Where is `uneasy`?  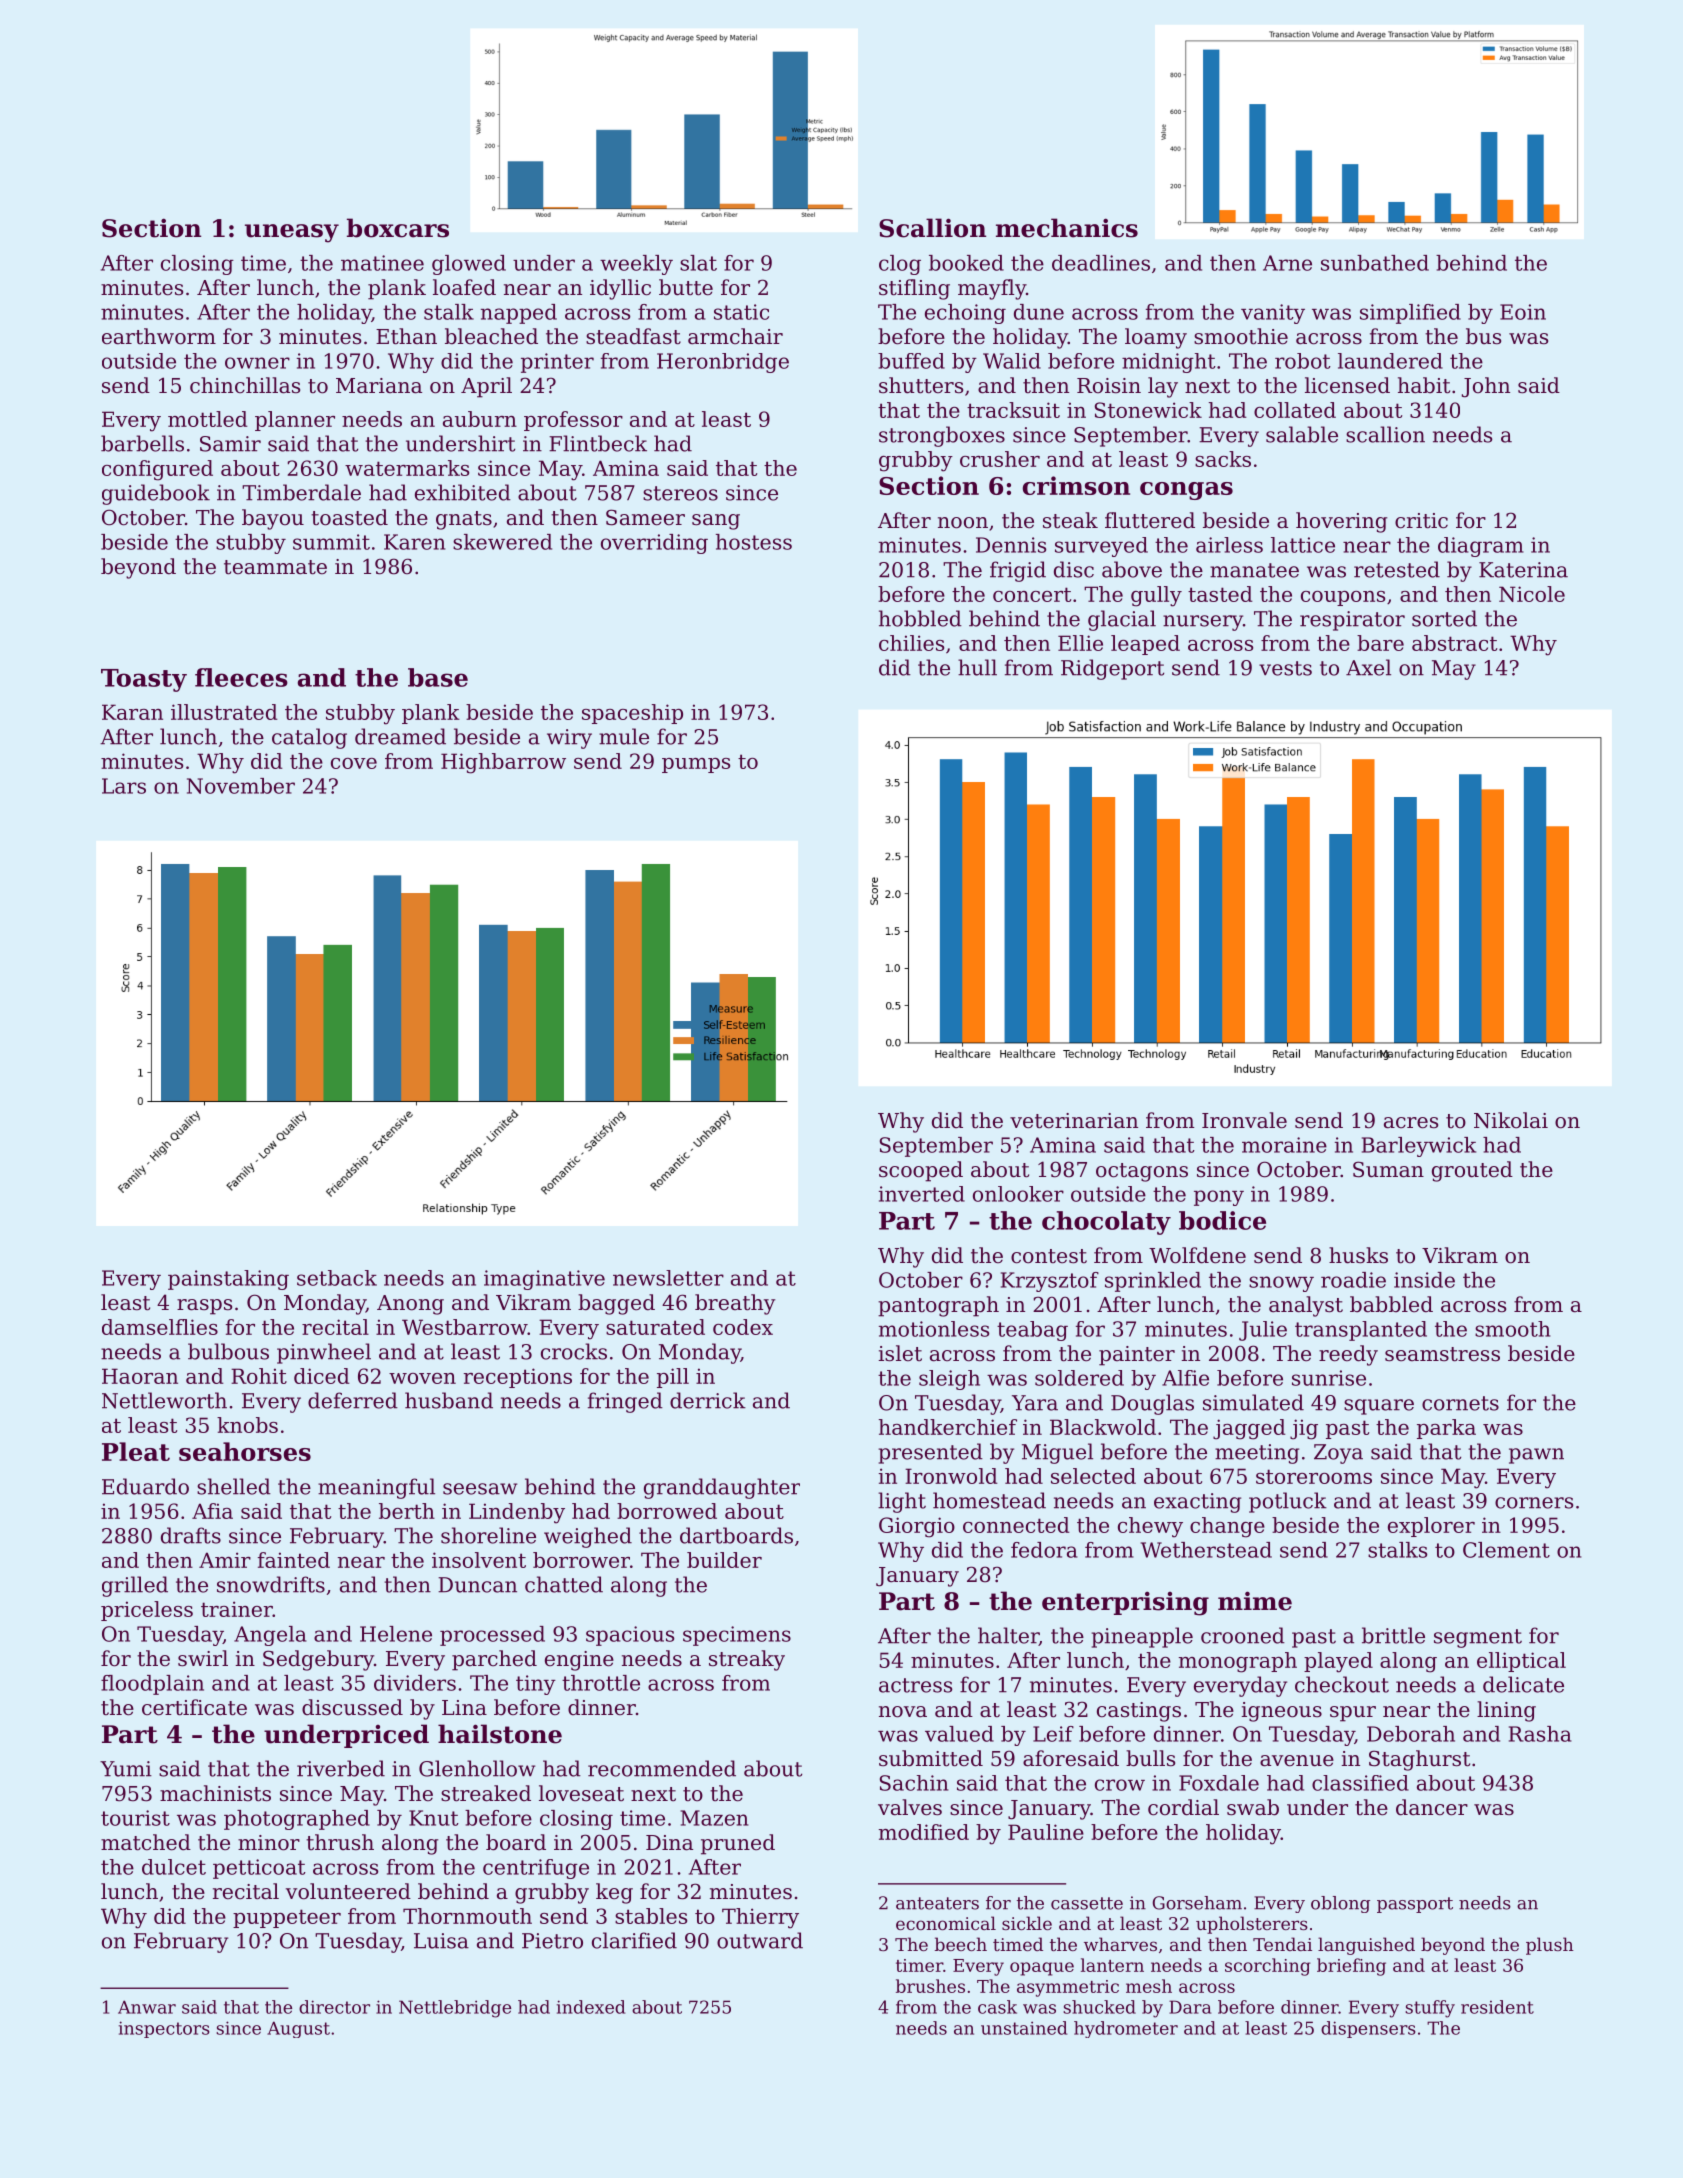 uneasy is located at coordinates (292, 233).
